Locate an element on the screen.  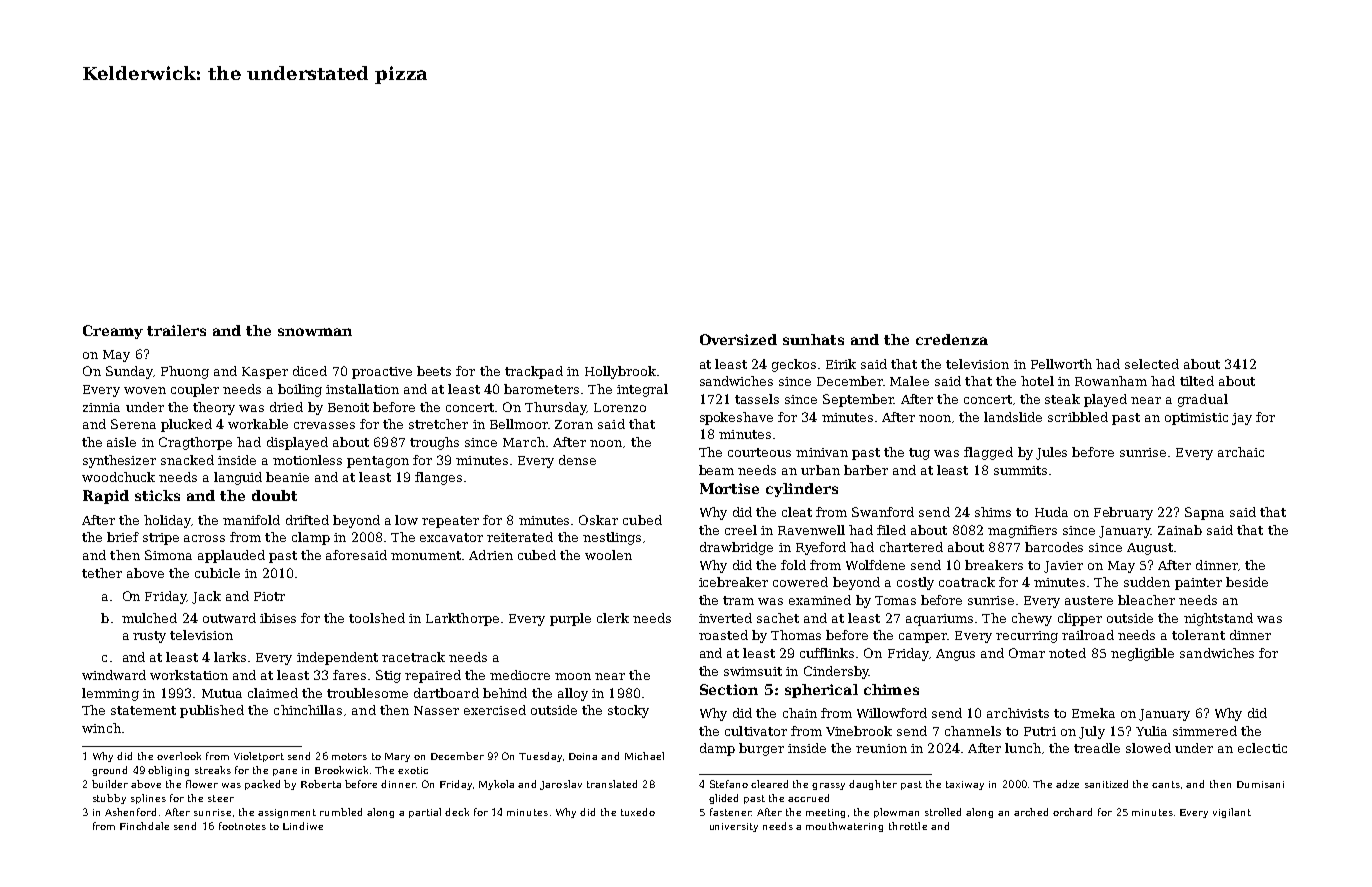
Dumisani is located at coordinates (1260, 784).
